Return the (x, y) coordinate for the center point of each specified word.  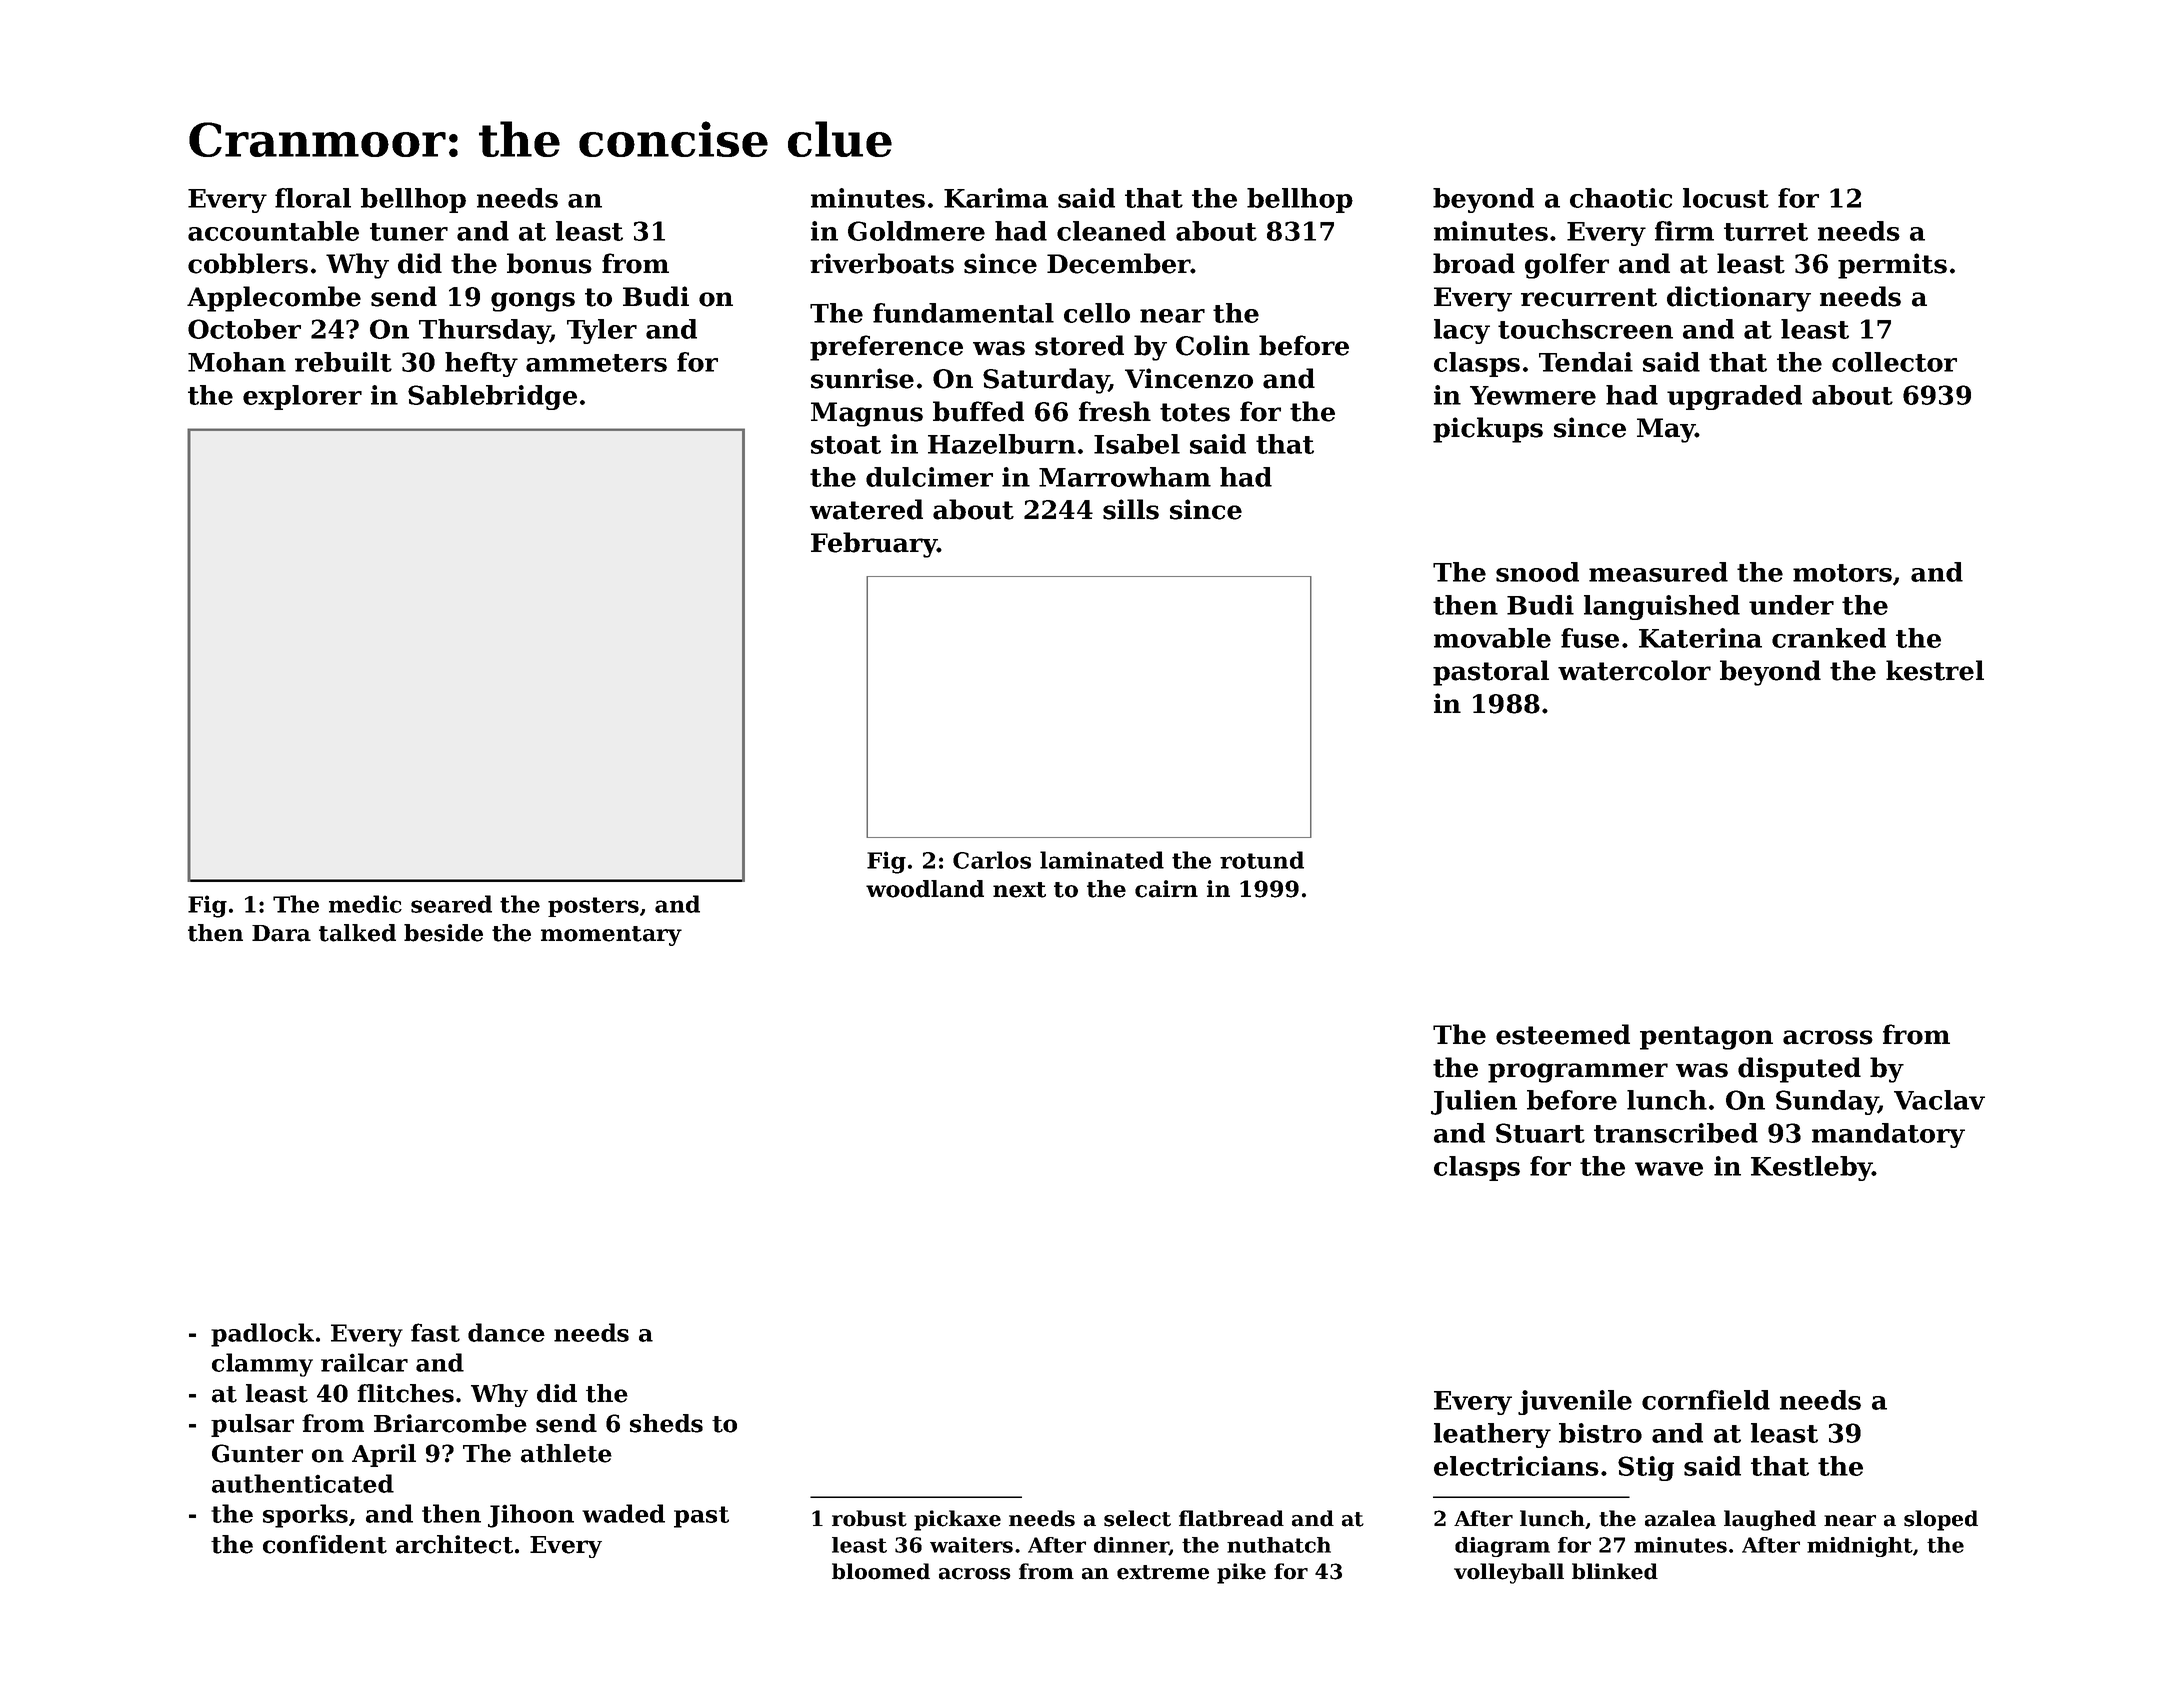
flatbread (1231, 1518)
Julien (1474, 1102)
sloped (1941, 1520)
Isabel (1137, 444)
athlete (566, 1453)
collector (1894, 362)
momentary (611, 936)
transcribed (1676, 1133)
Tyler (602, 331)
